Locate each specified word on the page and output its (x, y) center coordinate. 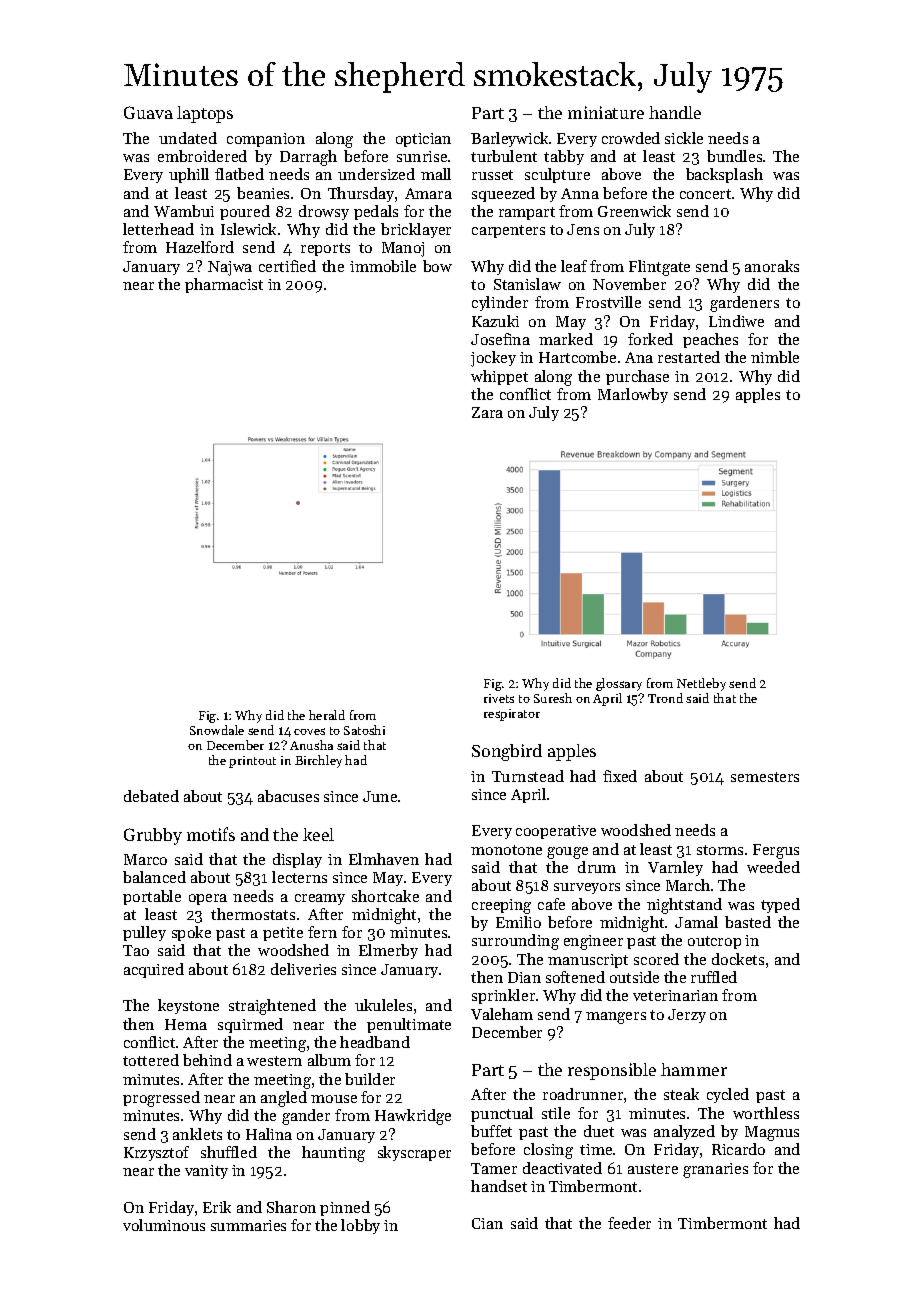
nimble (775, 357)
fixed (620, 776)
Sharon (291, 1207)
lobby (360, 1226)
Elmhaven (384, 859)
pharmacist (224, 285)
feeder (629, 1223)
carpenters (508, 231)
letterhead (158, 229)
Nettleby (701, 684)
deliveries (303, 969)
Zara (487, 412)
